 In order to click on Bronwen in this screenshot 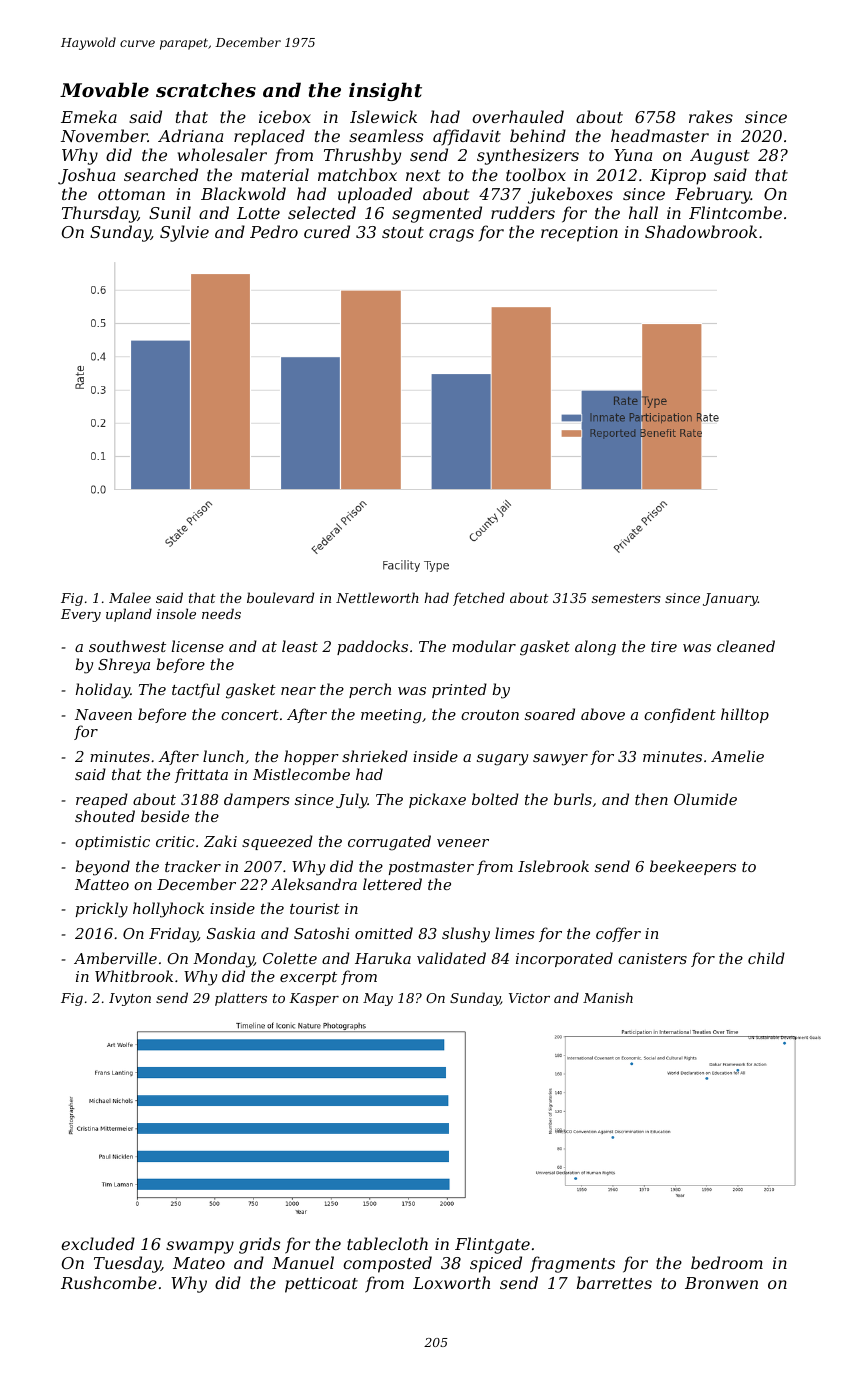, I will do `click(721, 1283)`.
